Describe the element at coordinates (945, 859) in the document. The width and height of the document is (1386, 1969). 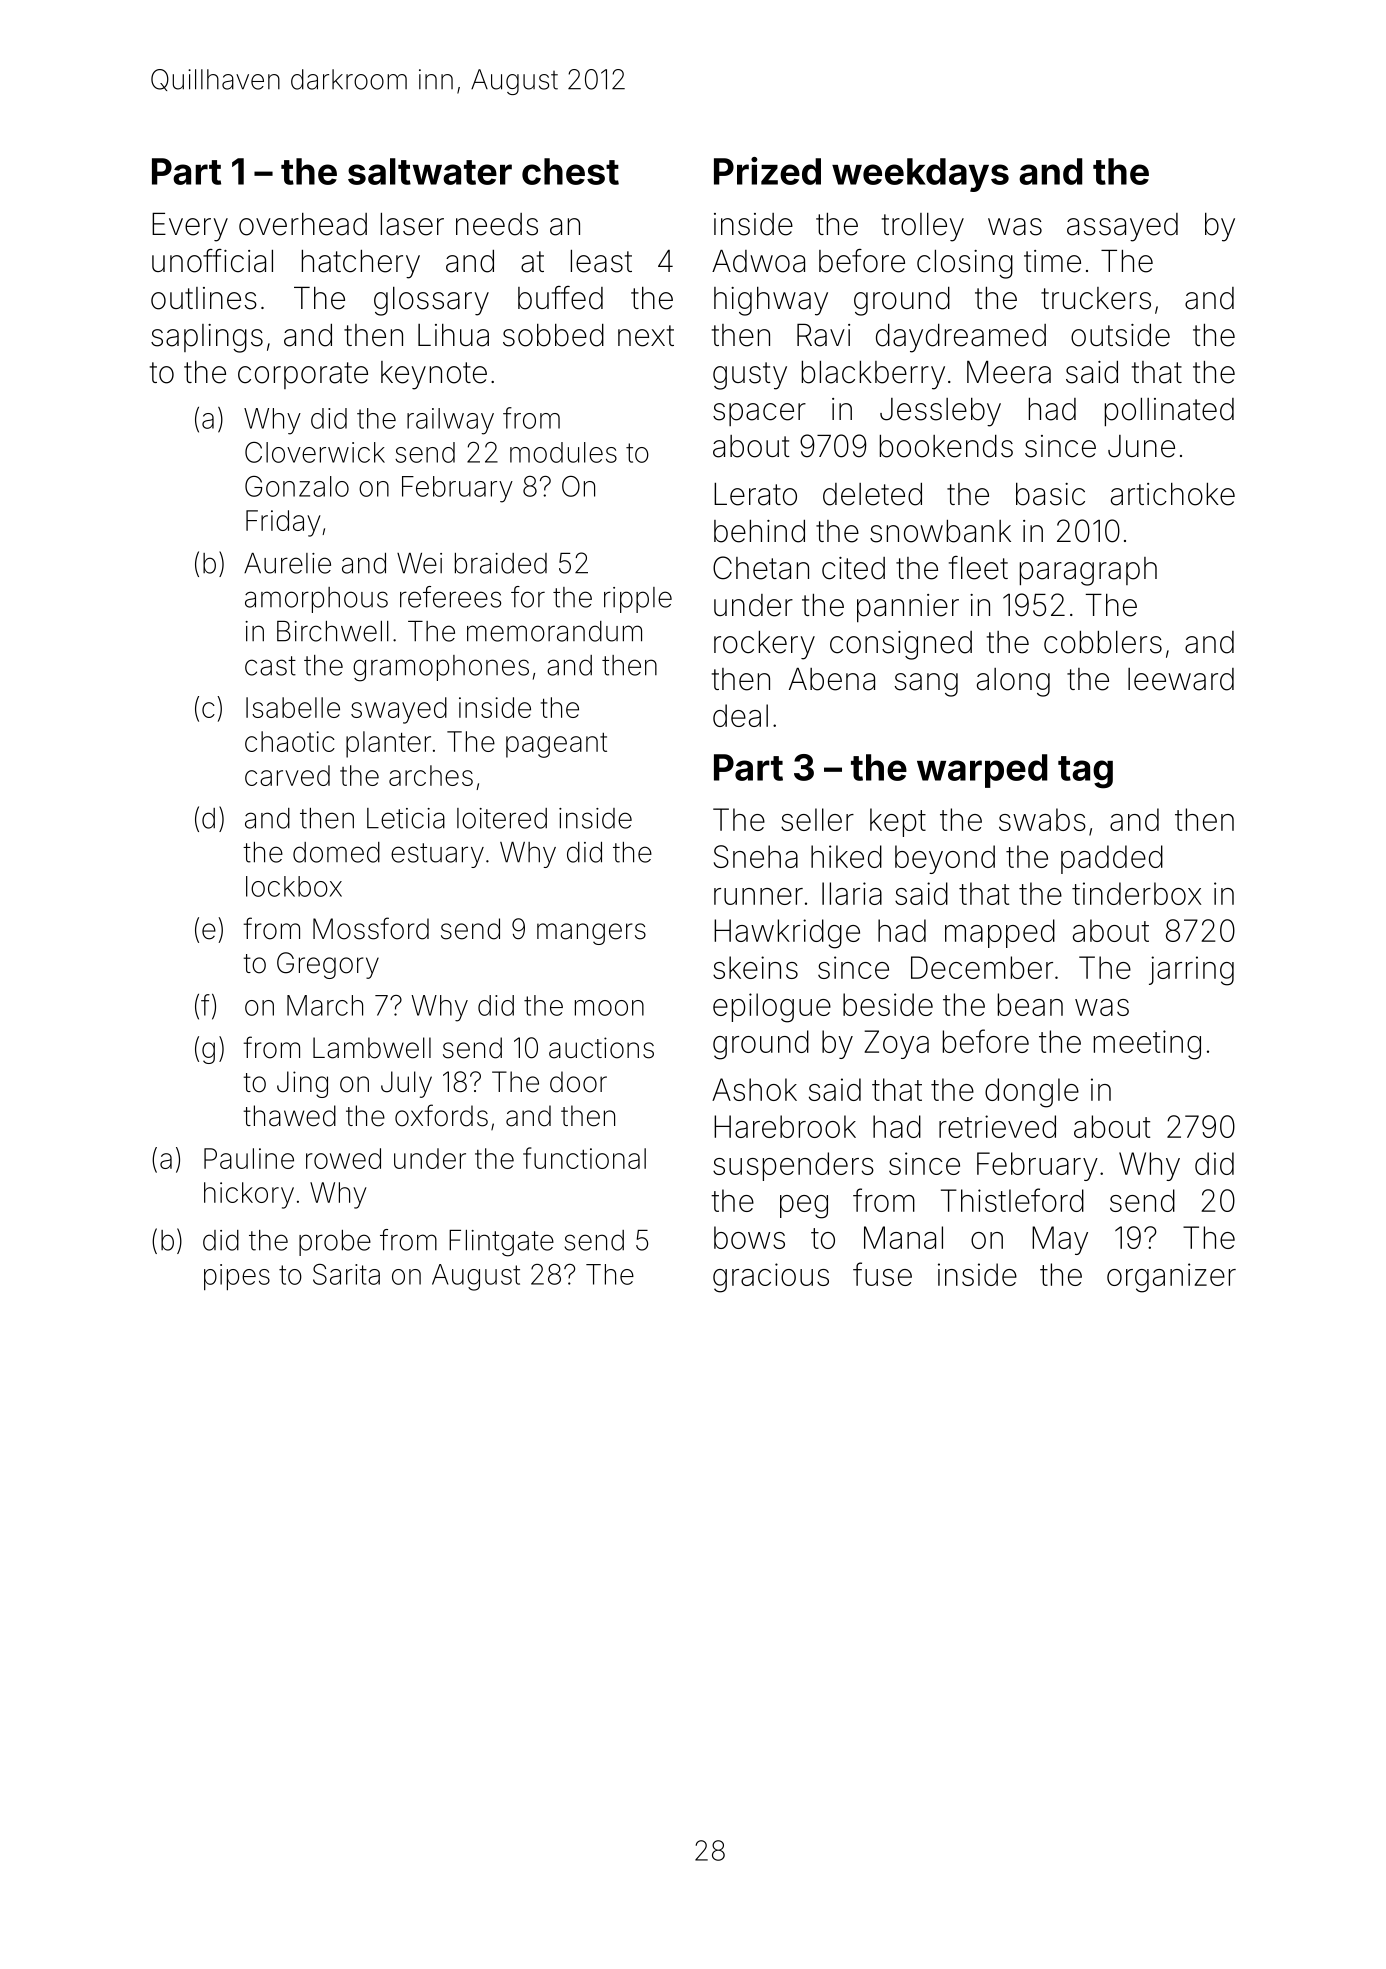
I see `beyond` at that location.
